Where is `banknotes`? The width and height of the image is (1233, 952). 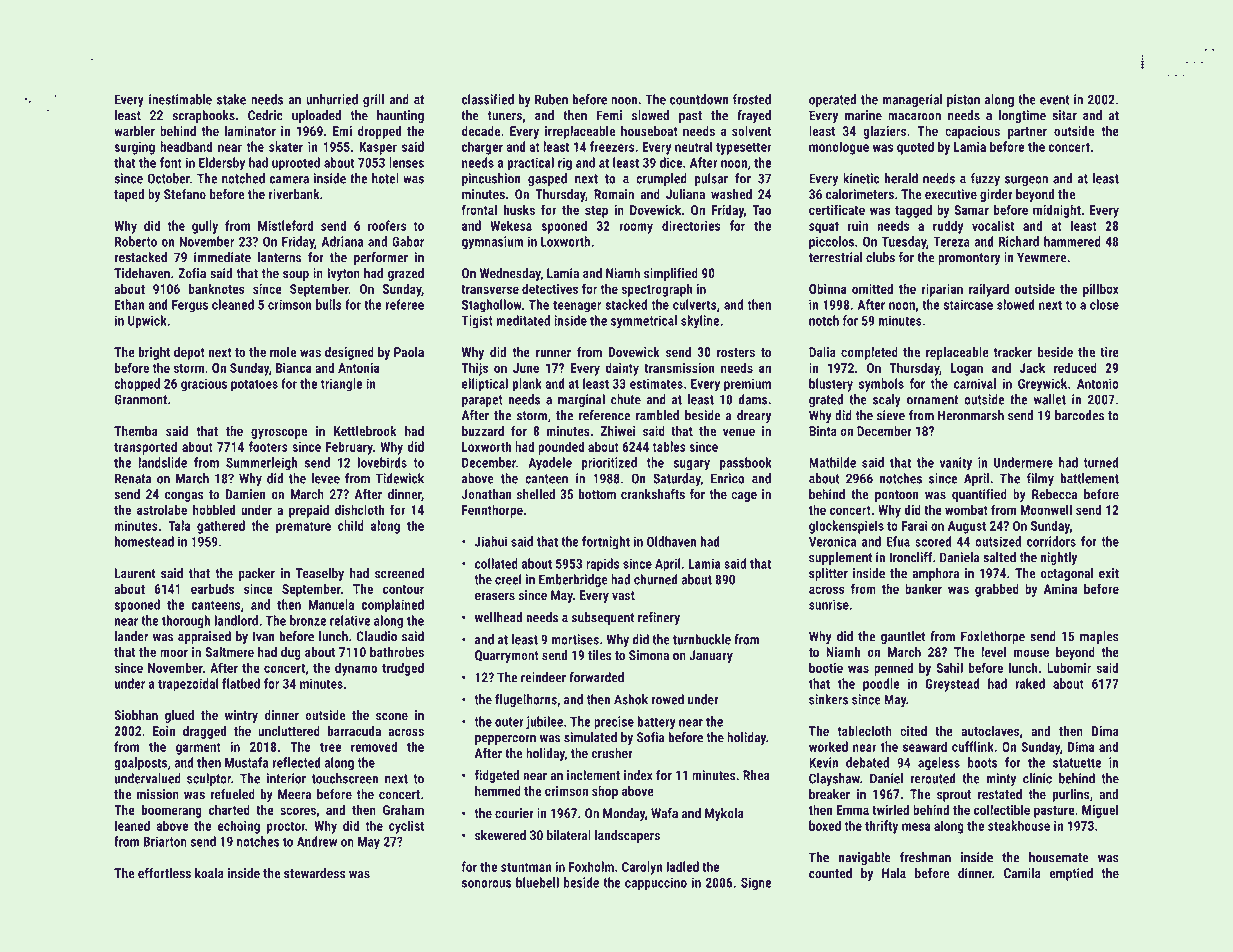 banknotes is located at coordinates (217, 288).
